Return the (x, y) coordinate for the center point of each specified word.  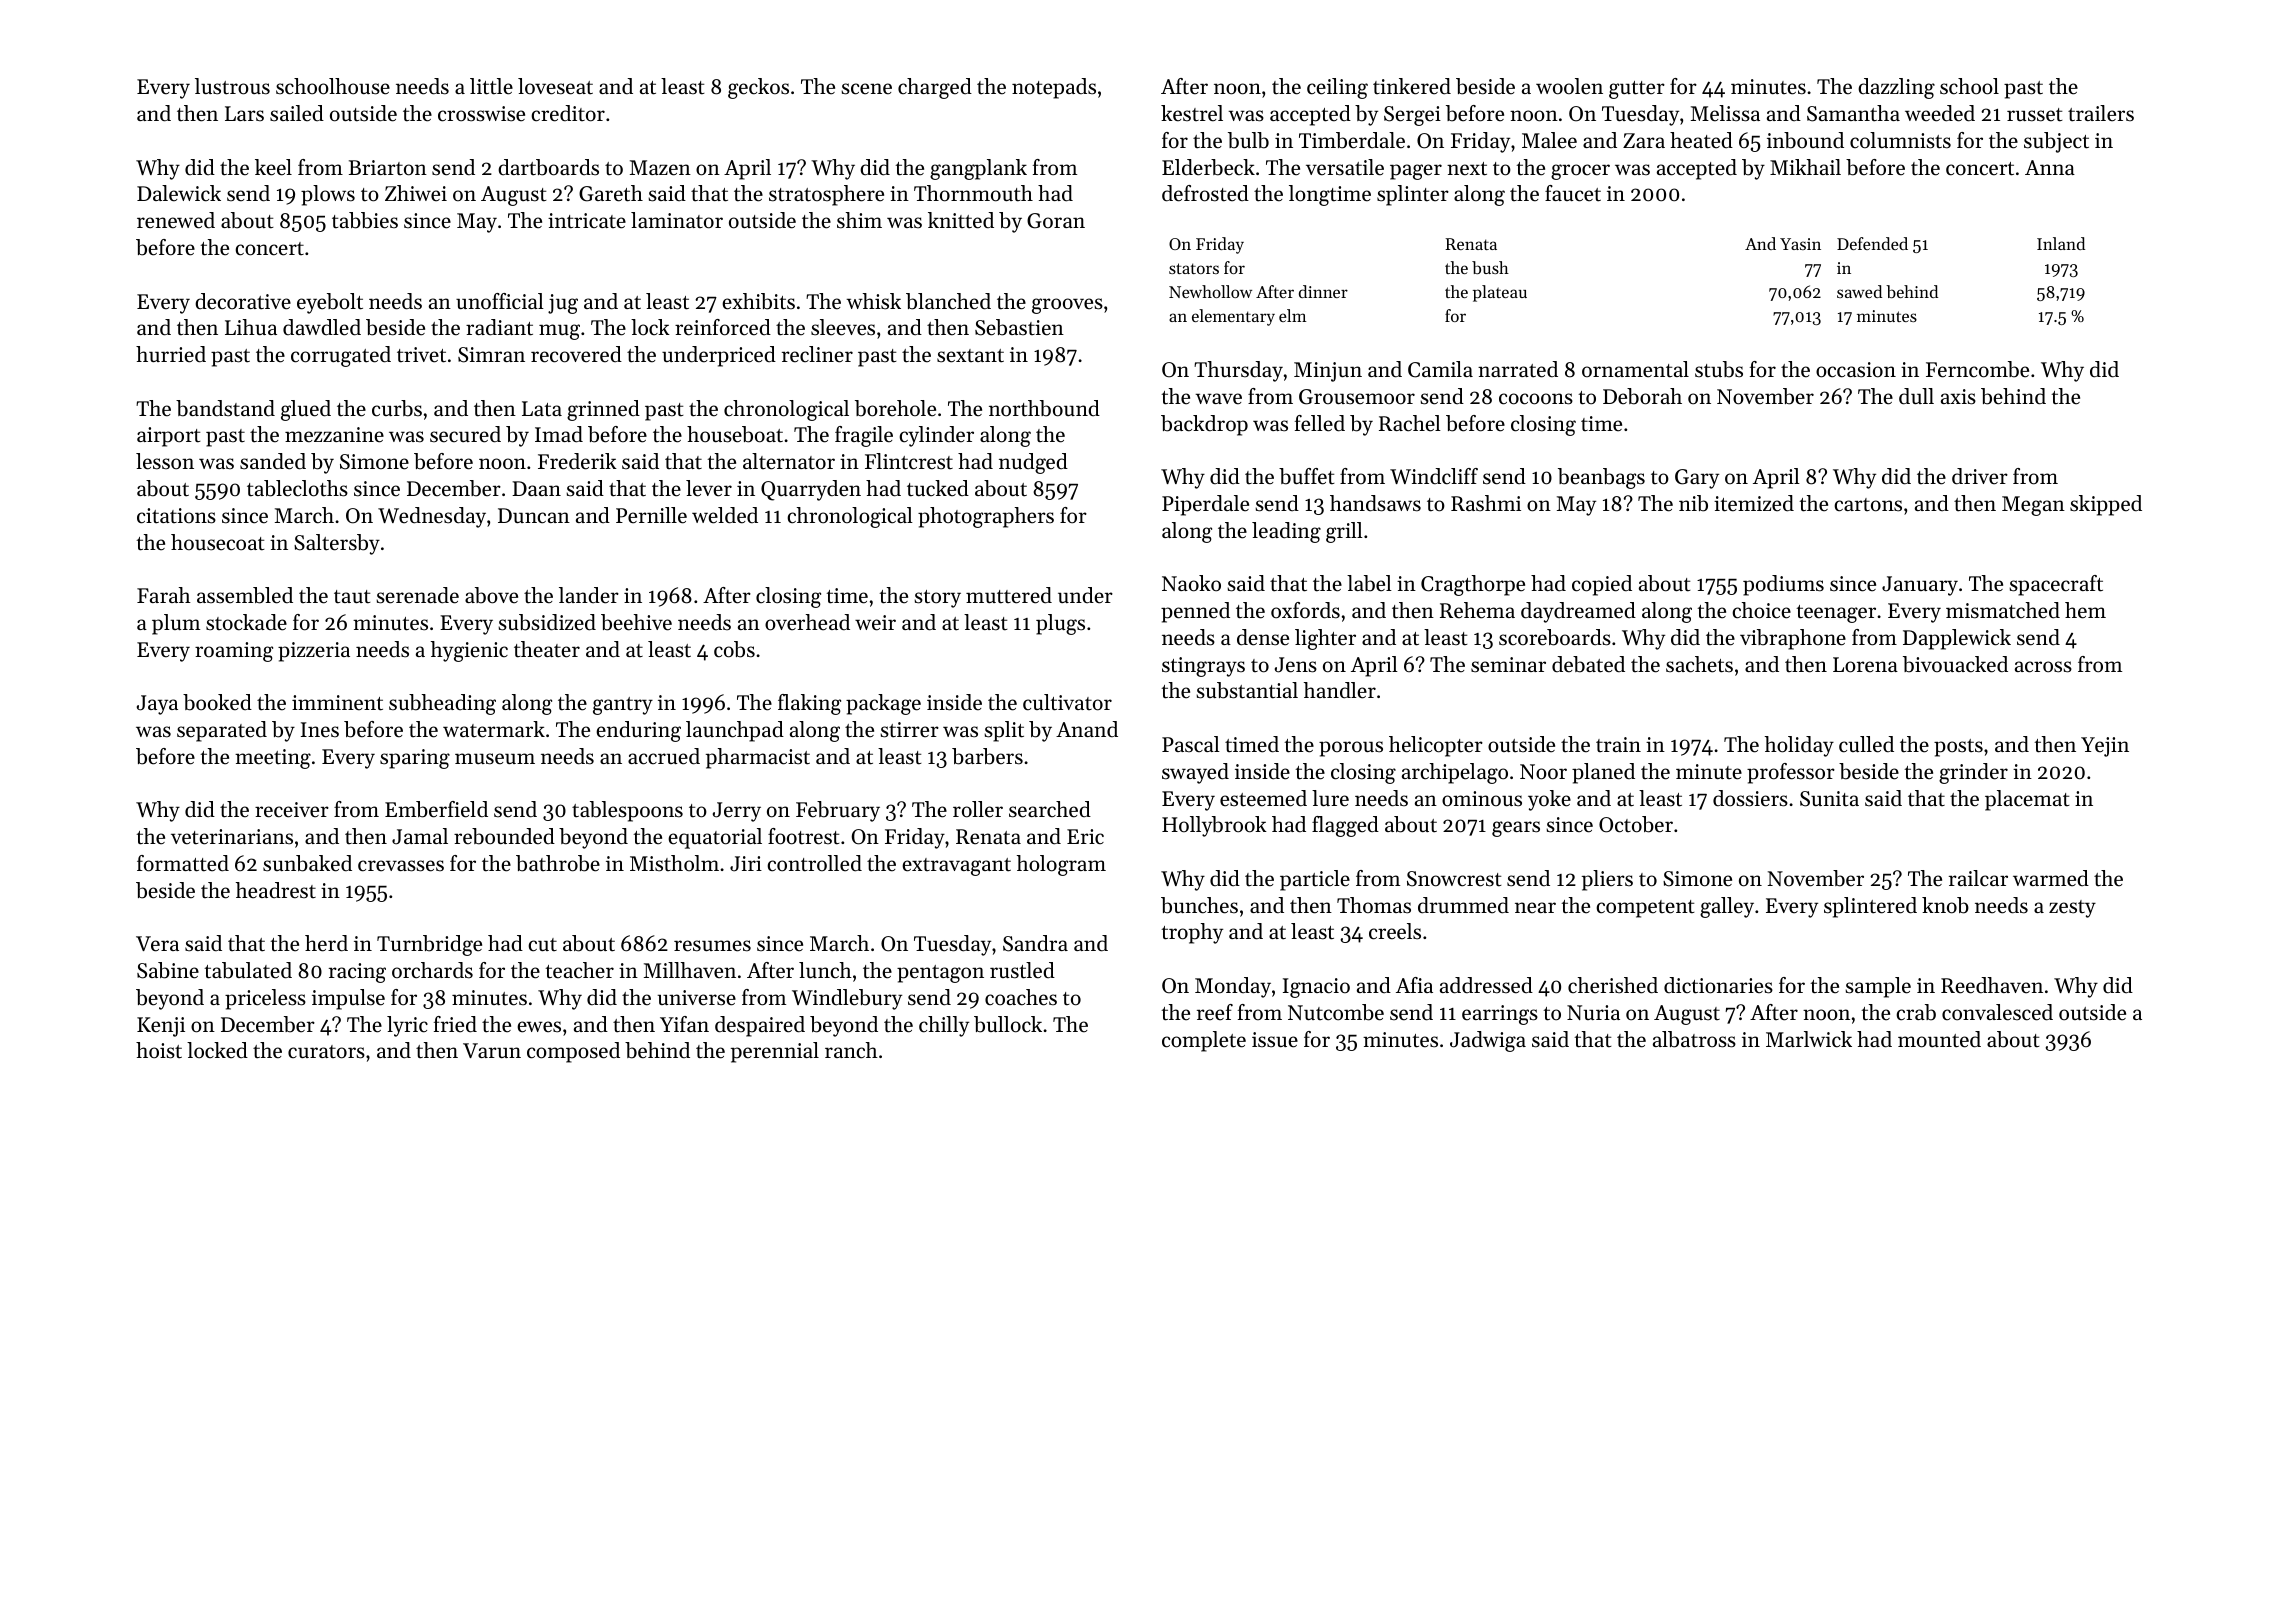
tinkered (1412, 86)
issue (1275, 1040)
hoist (159, 1050)
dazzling (1896, 88)
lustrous (232, 86)
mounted (1939, 1039)
